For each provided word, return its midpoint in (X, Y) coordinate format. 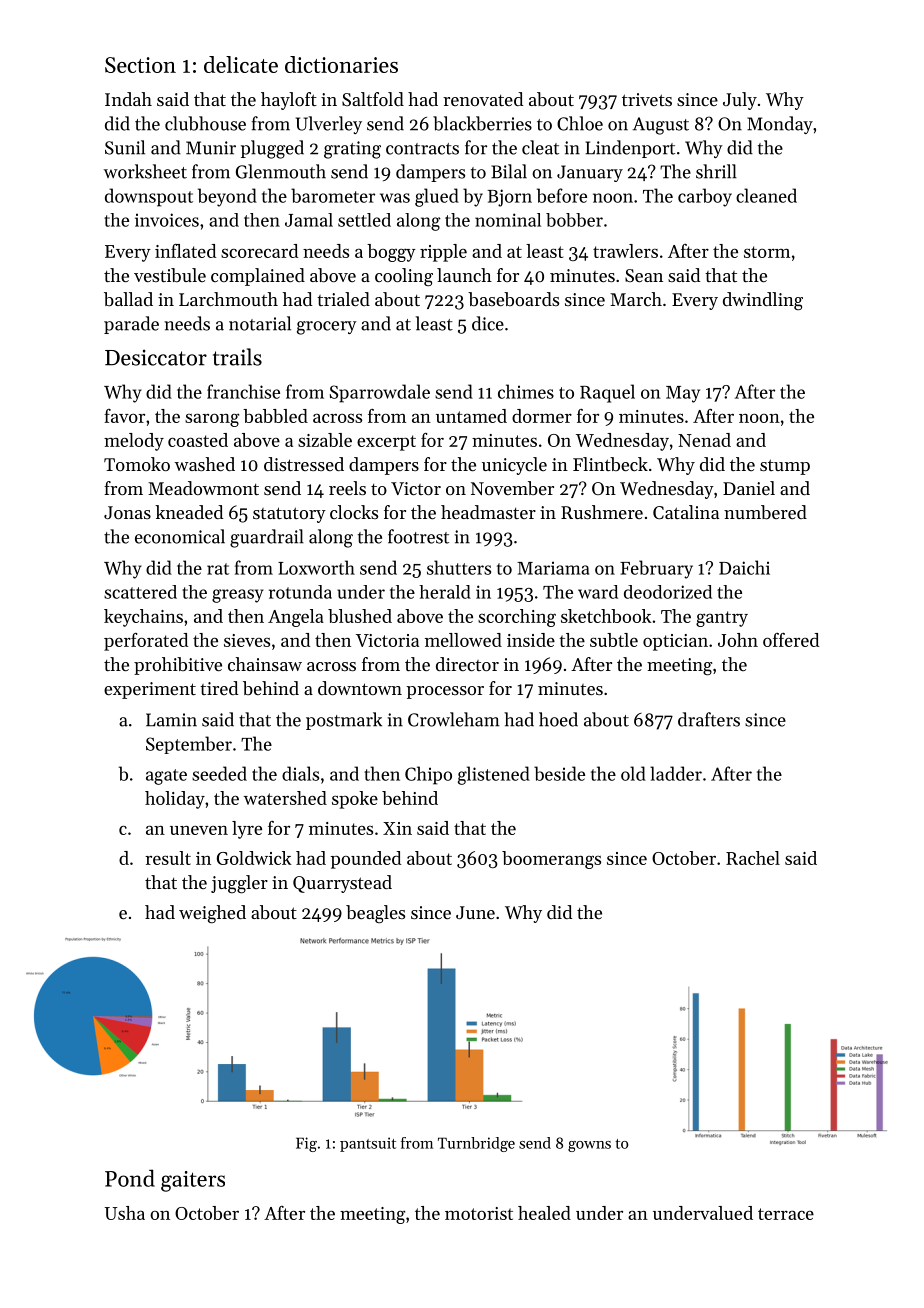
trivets (647, 99)
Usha (125, 1213)
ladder (676, 773)
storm (767, 252)
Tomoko (137, 464)
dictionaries (341, 64)
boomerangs (551, 860)
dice (488, 323)
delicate (241, 64)
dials (300, 773)
